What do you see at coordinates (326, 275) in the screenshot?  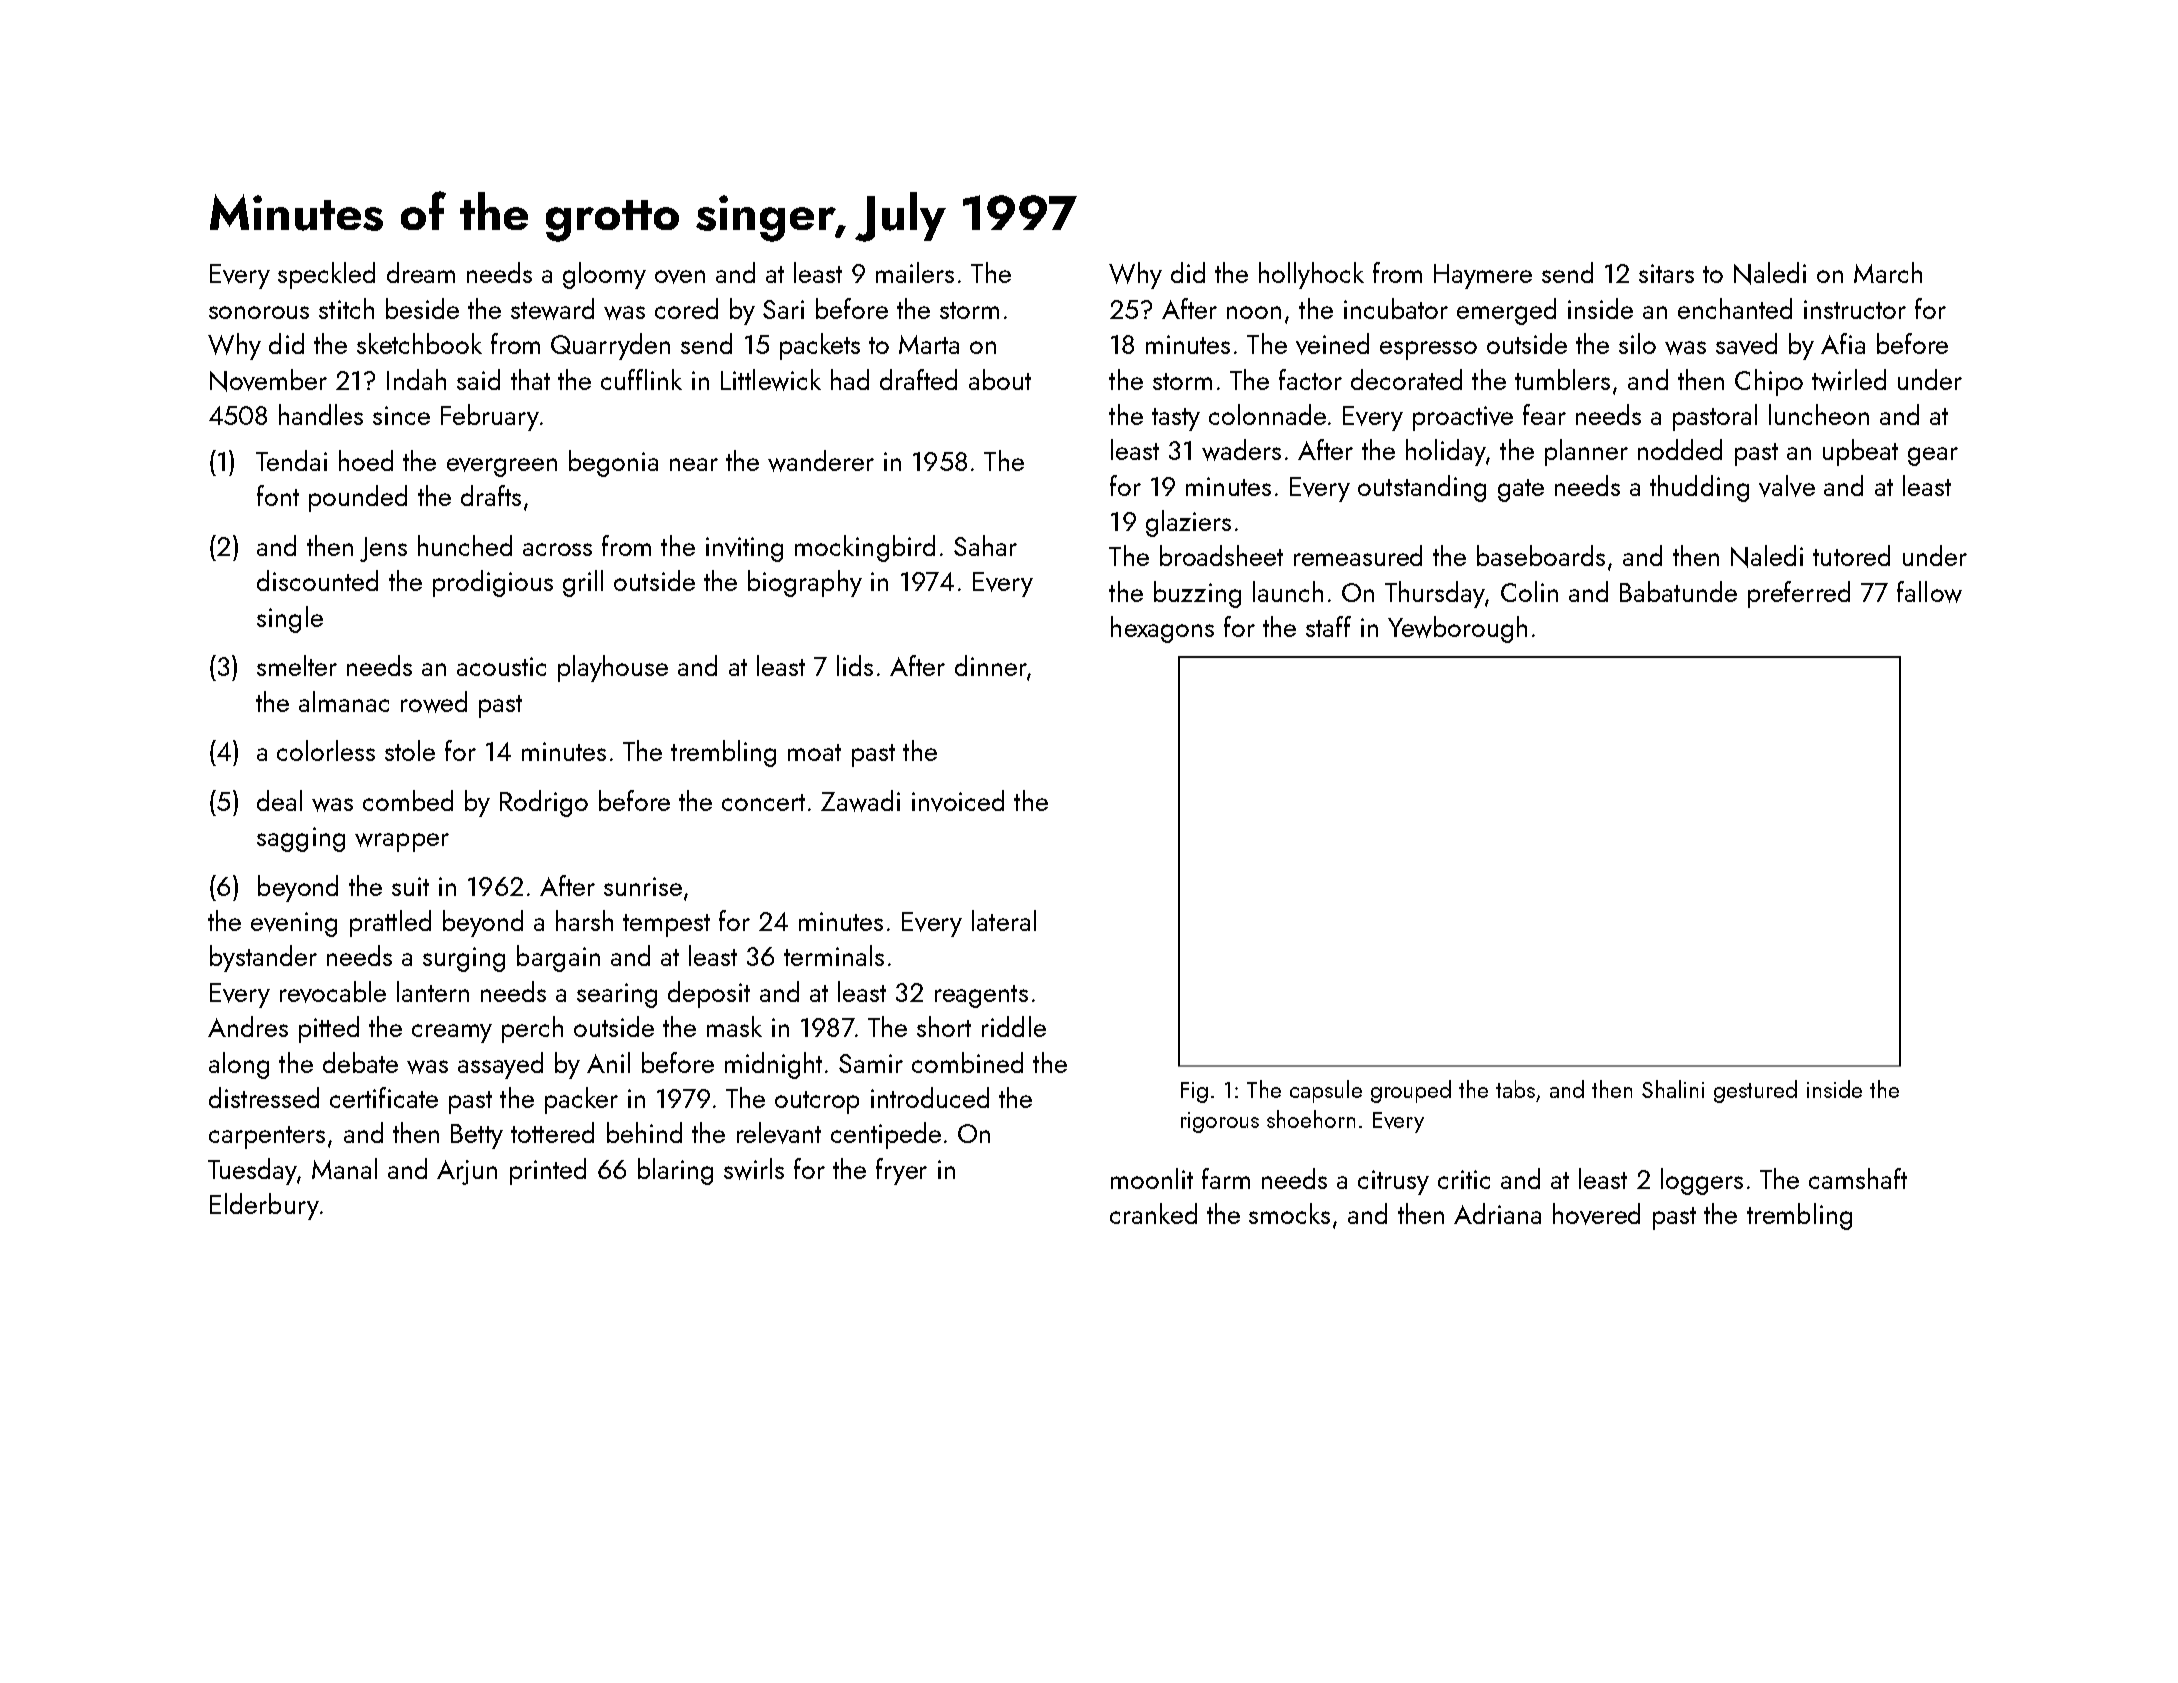 I see `speckled` at bounding box center [326, 275].
